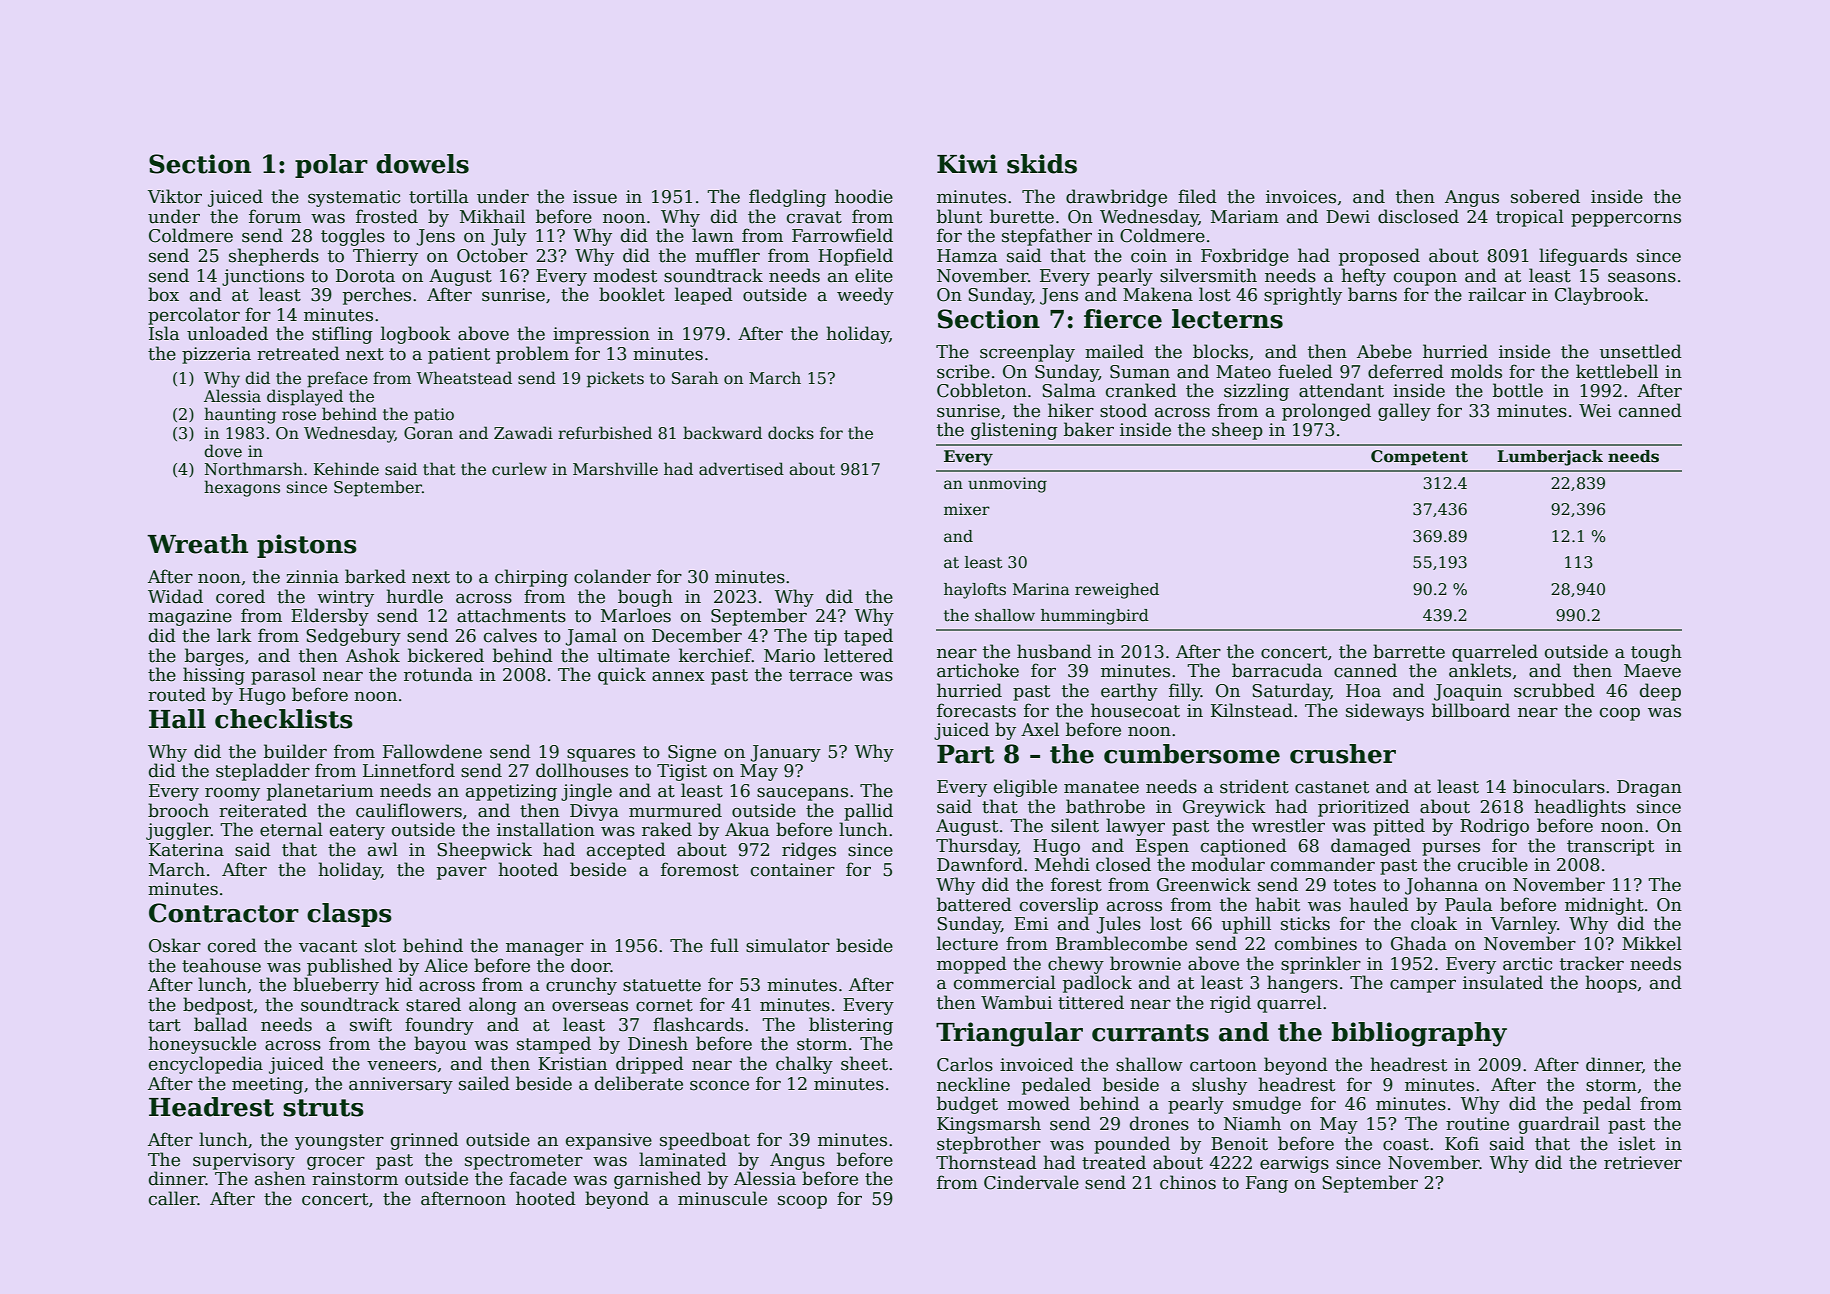 The height and width of the image is (1294, 1830). Describe the element at coordinates (1545, 196) in the image. I see `sobered` at that location.
